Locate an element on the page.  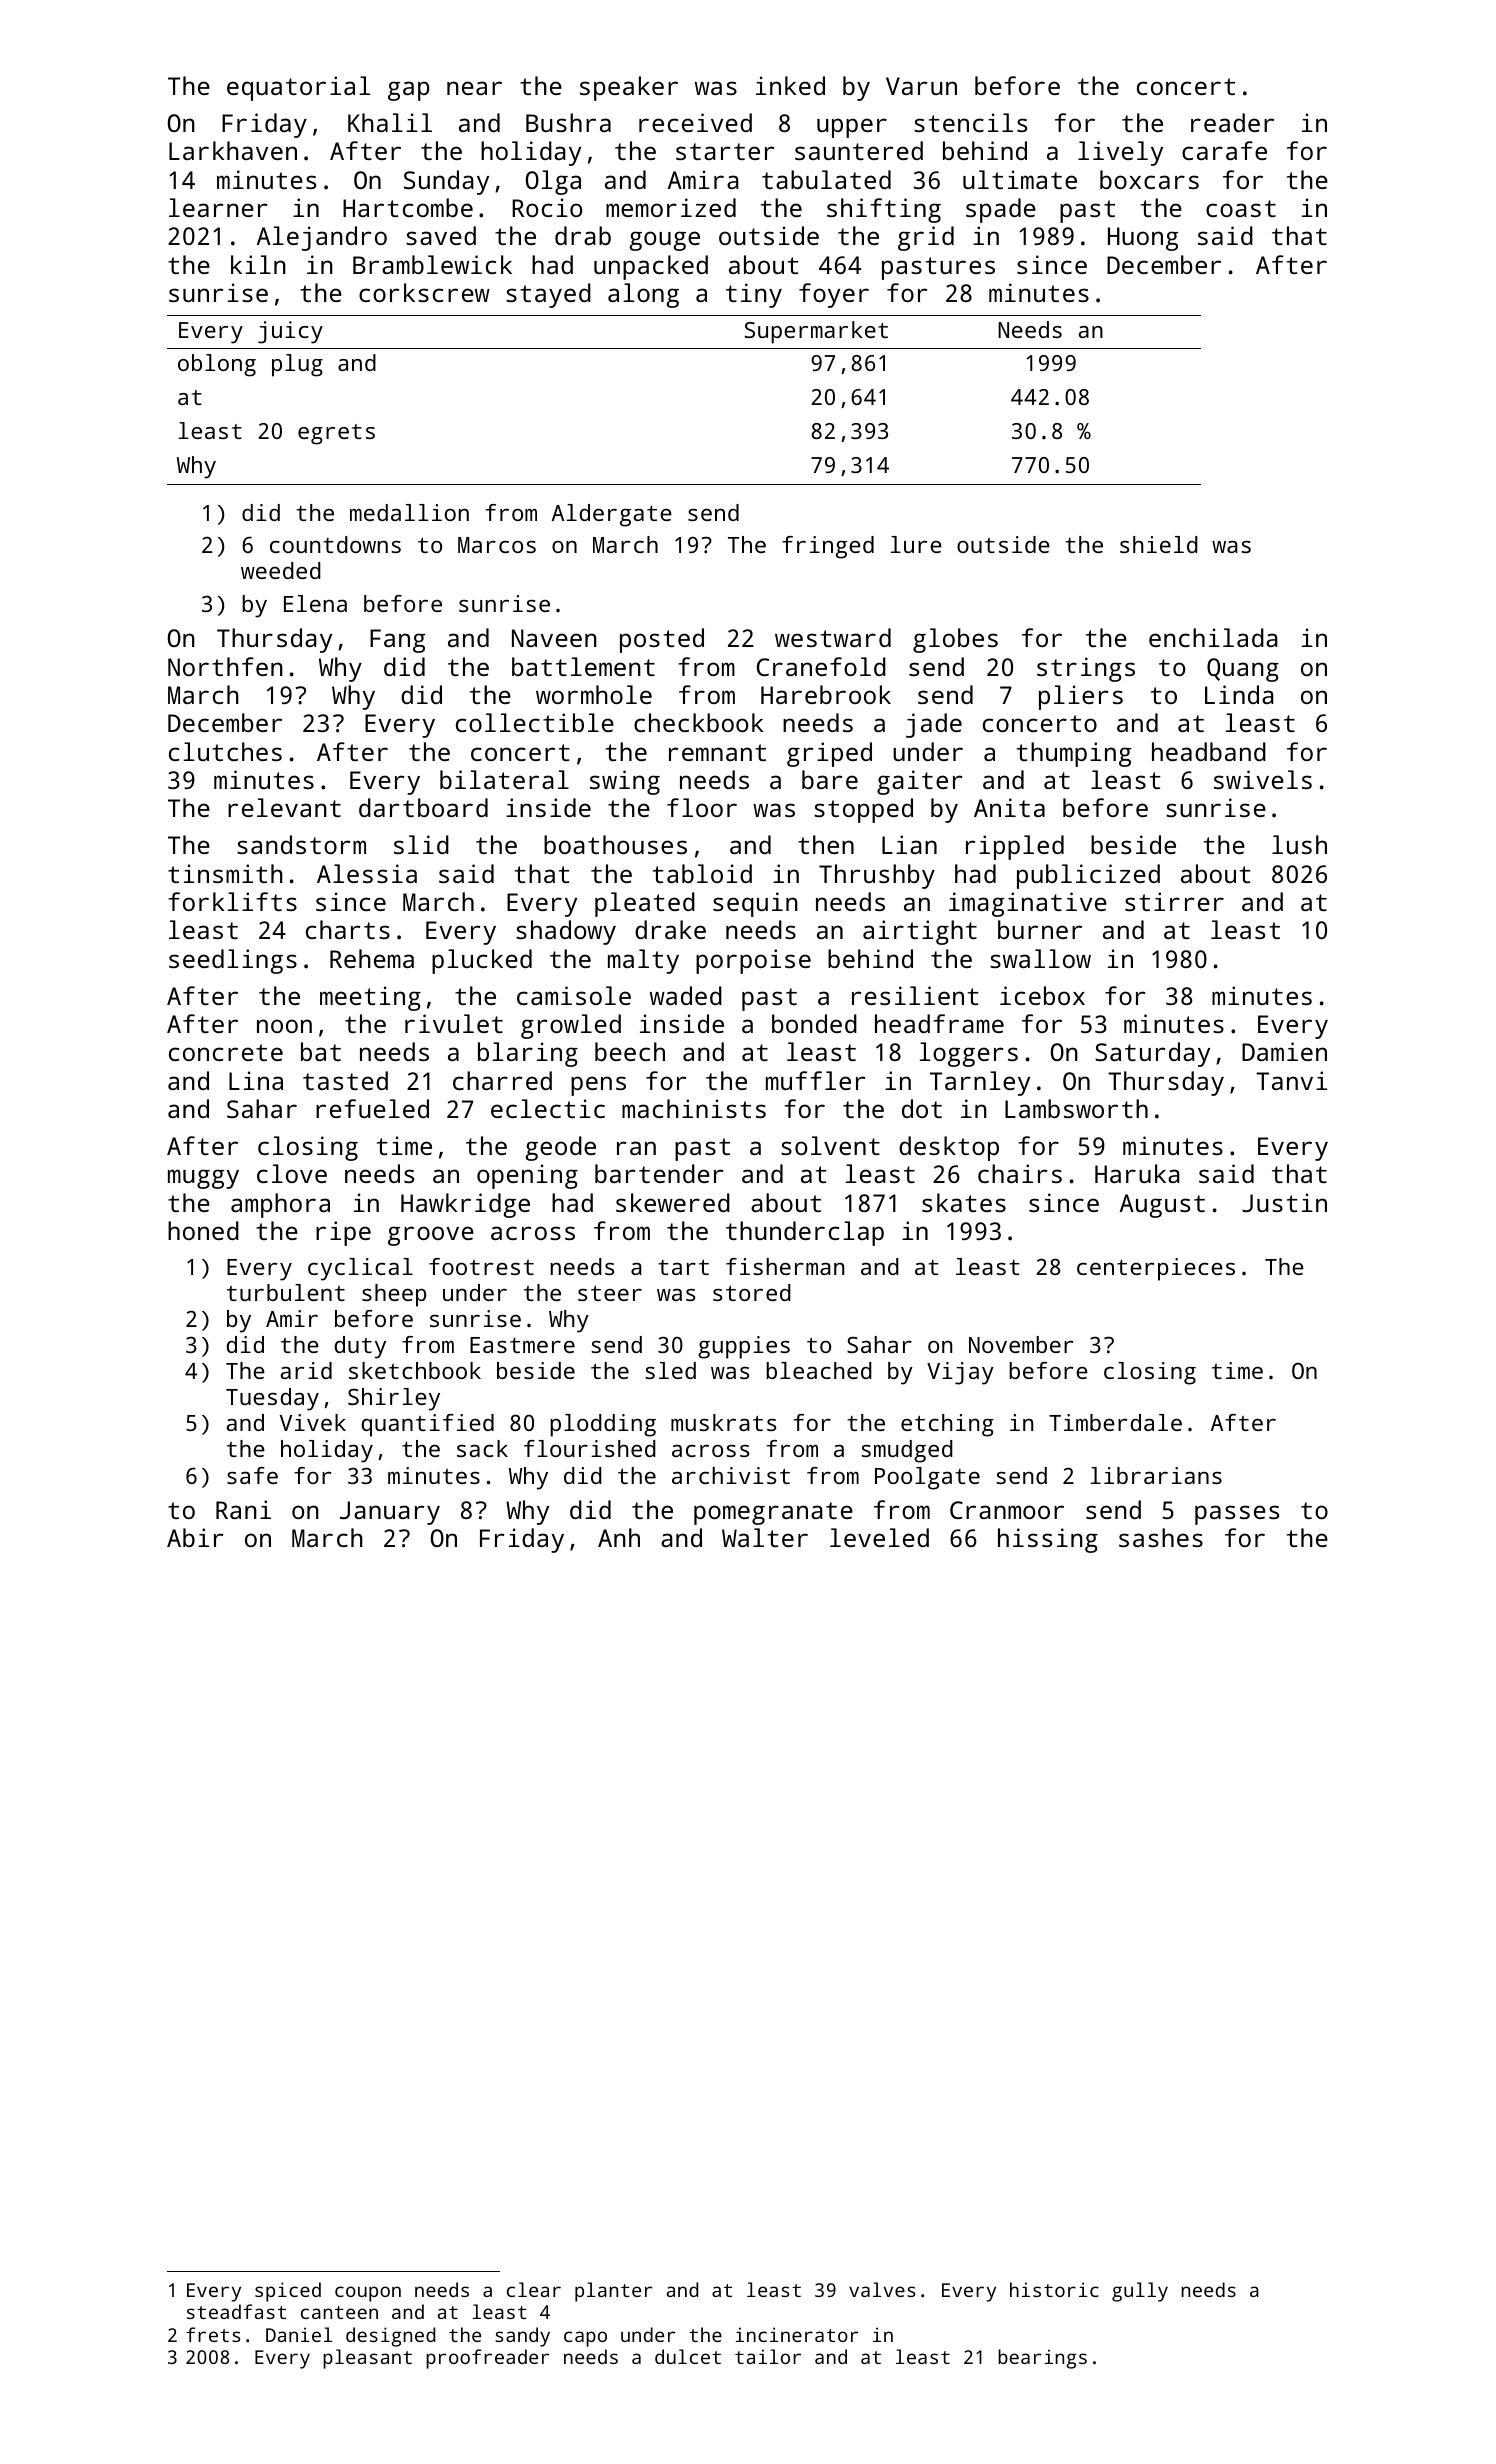
passes is located at coordinates (1237, 1515).
